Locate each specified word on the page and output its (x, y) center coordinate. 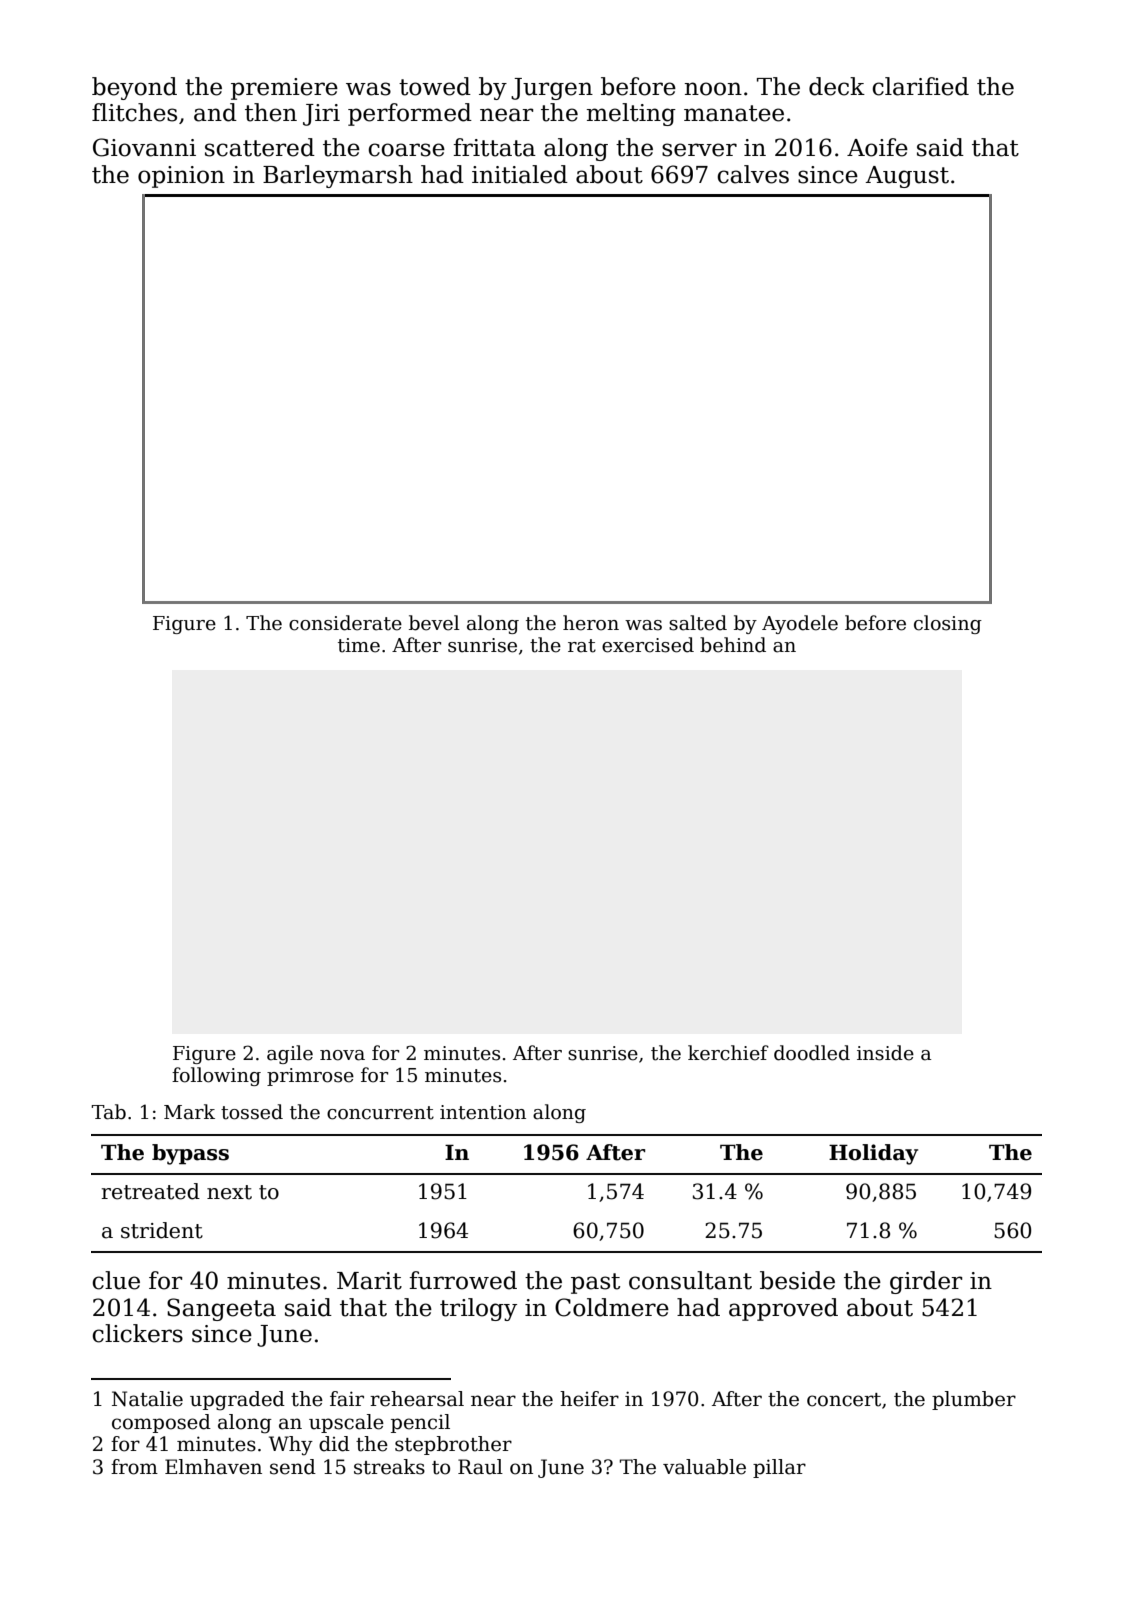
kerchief (728, 1053)
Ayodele (800, 624)
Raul (480, 1467)
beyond (134, 88)
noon (713, 89)
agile (290, 1054)
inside (885, 1053)
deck (837, 86)
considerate (345, 623)
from (134, 1467)
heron (591, 623)
